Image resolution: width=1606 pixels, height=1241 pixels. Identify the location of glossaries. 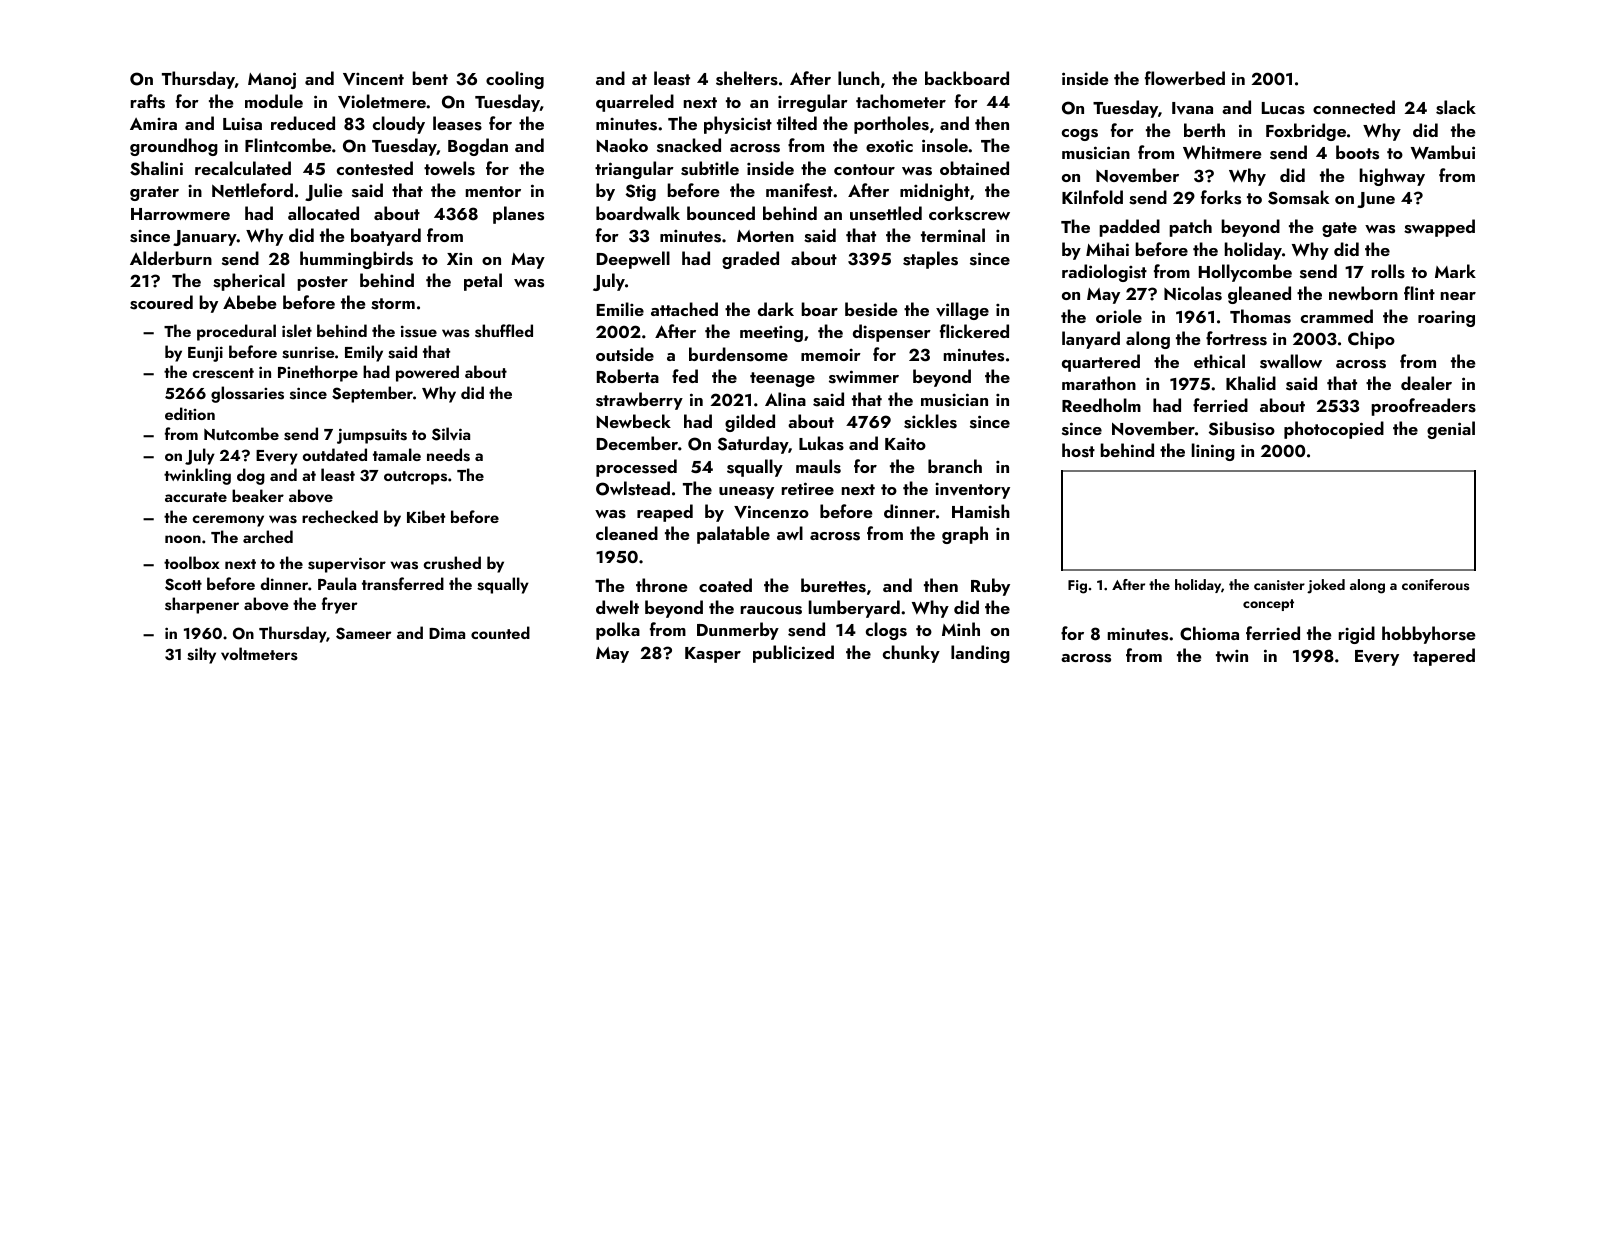
(247, 394).
